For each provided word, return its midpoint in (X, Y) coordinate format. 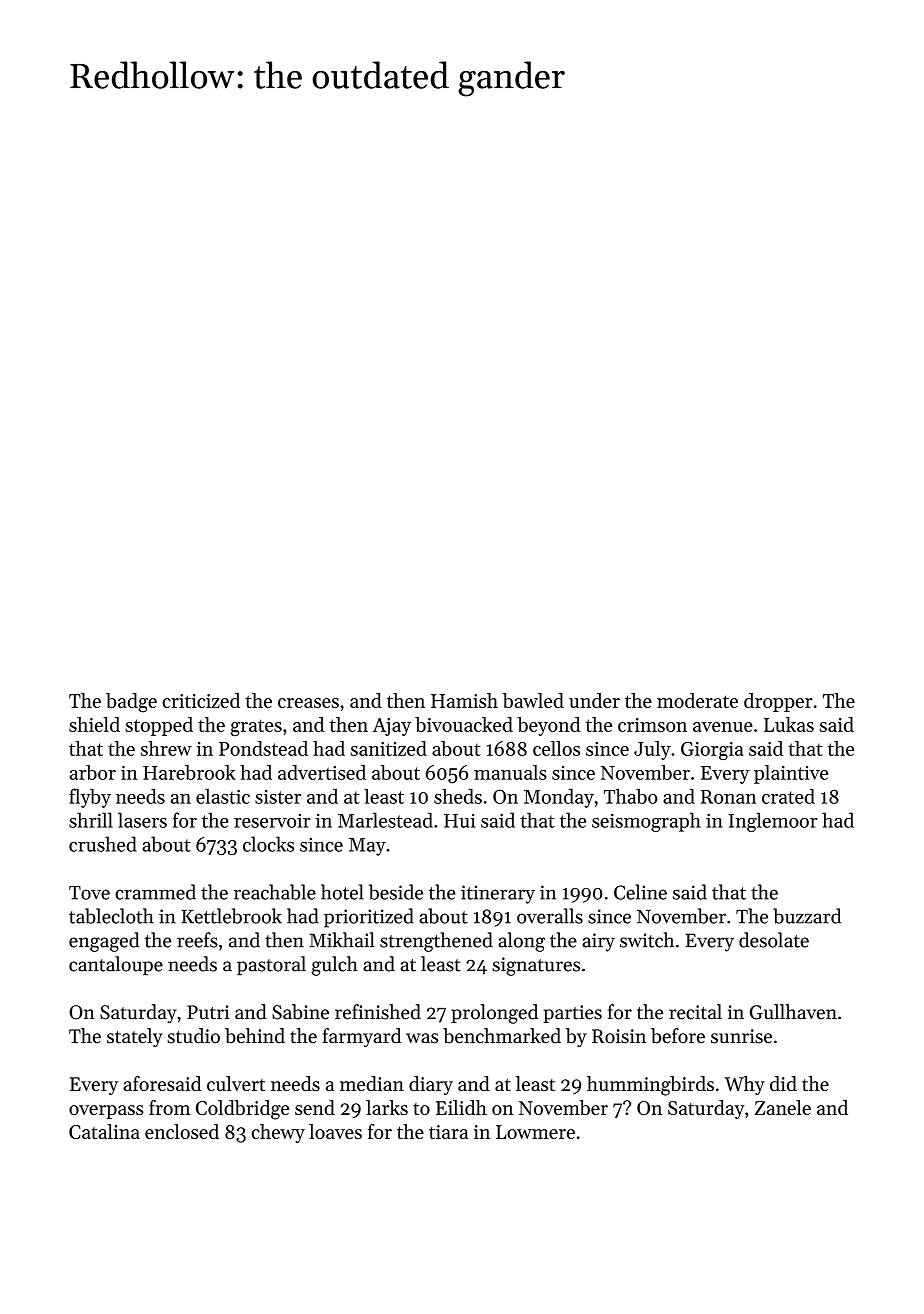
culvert (236, 1083)
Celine (640, 892)
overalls (550, 916)
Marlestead (385, 820)
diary (431, 1085)
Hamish (464, 700)
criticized (201, 700)
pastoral (271, 965)
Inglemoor (772, 822)
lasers (142, 820)
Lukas (789, 724)
